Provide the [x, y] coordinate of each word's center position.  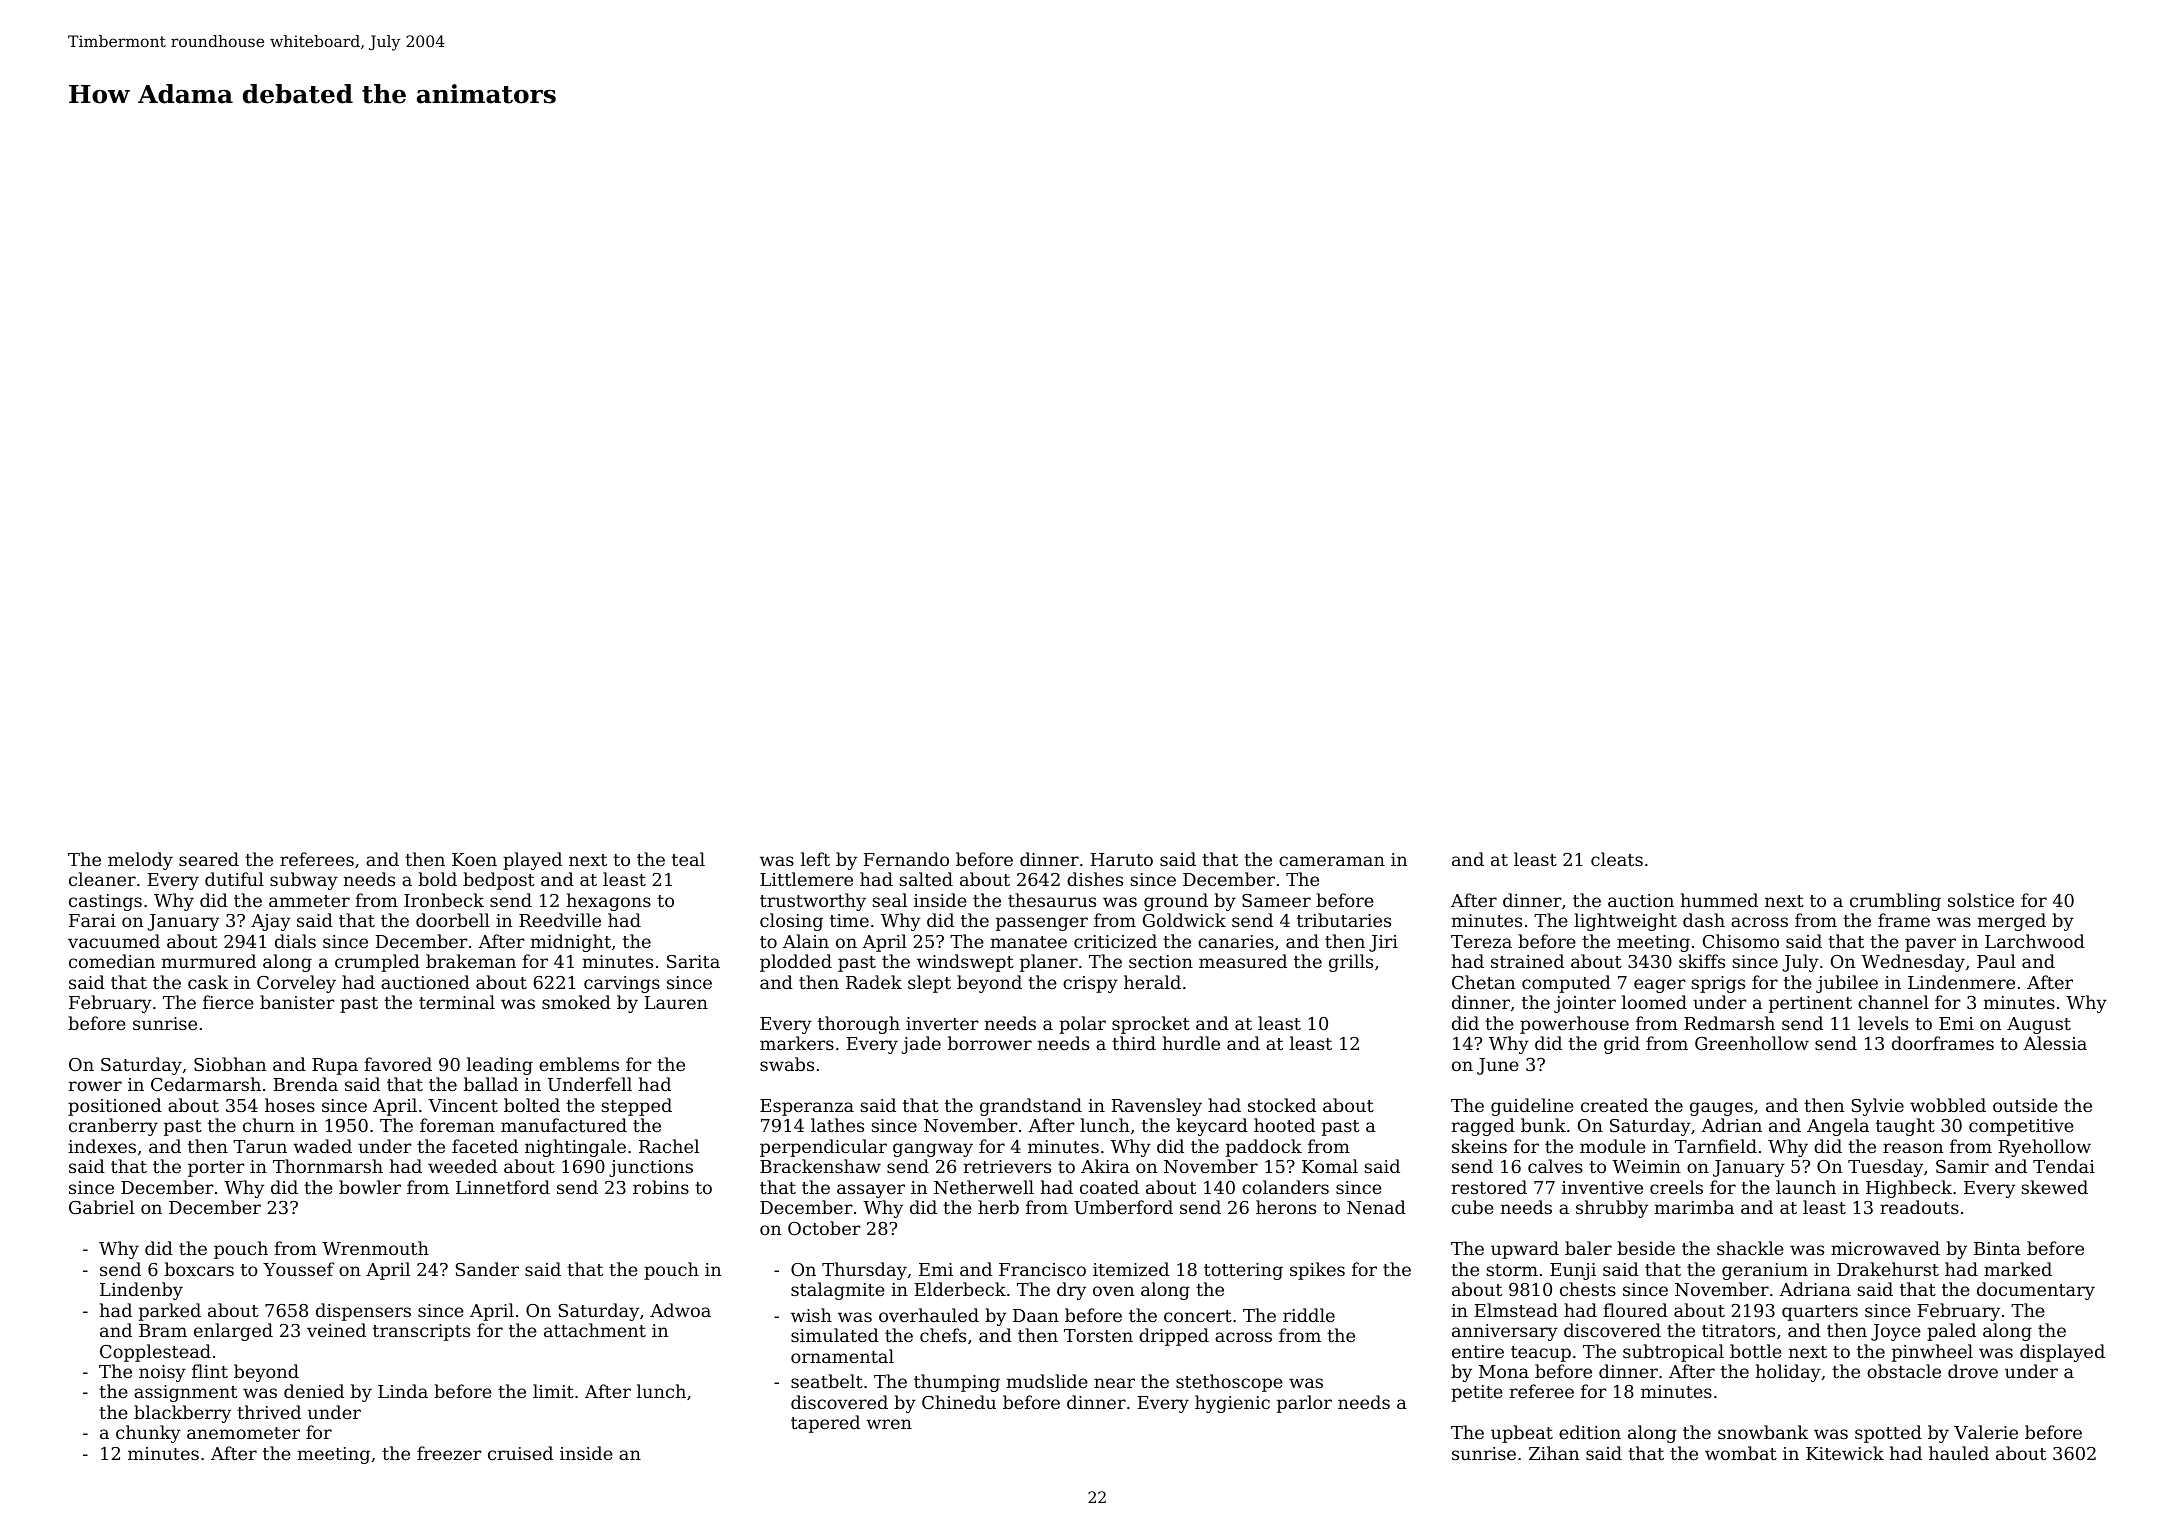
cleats [1617, 859]
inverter [942, 1023]
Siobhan [230, 1064]
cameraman [1332, 861]
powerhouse [1574, 1025]
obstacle [1904, 1371]
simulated [835, 1335]
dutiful [234, 879]
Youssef [298, 1269]
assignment [185, 1393]
